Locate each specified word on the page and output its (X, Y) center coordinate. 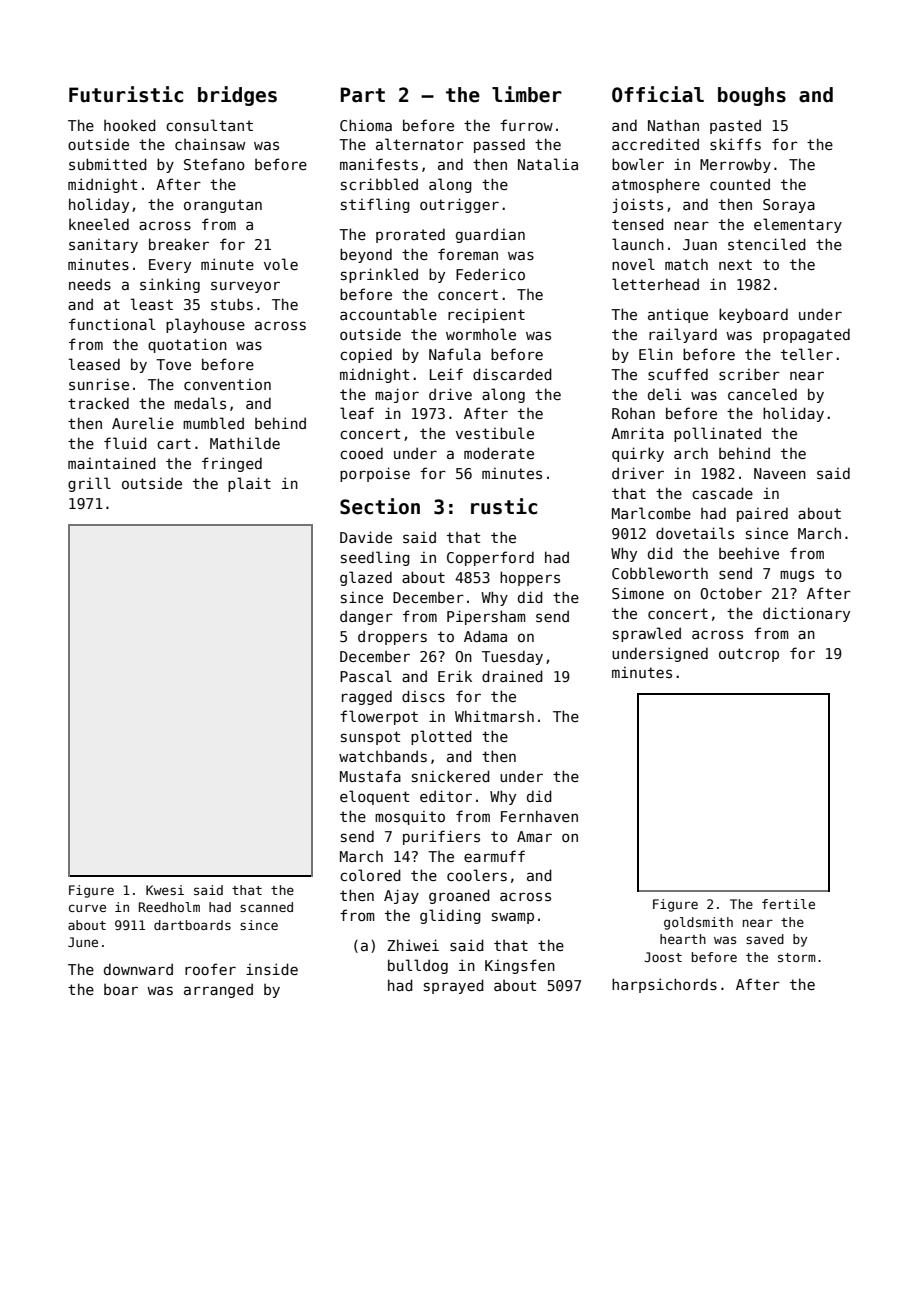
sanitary (103, 246)
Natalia (548, 164)
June (83, 942)
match (686, 264)
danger (366, 617)
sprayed (454, 986)
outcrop (749, 655)
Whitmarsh (494, 716)
